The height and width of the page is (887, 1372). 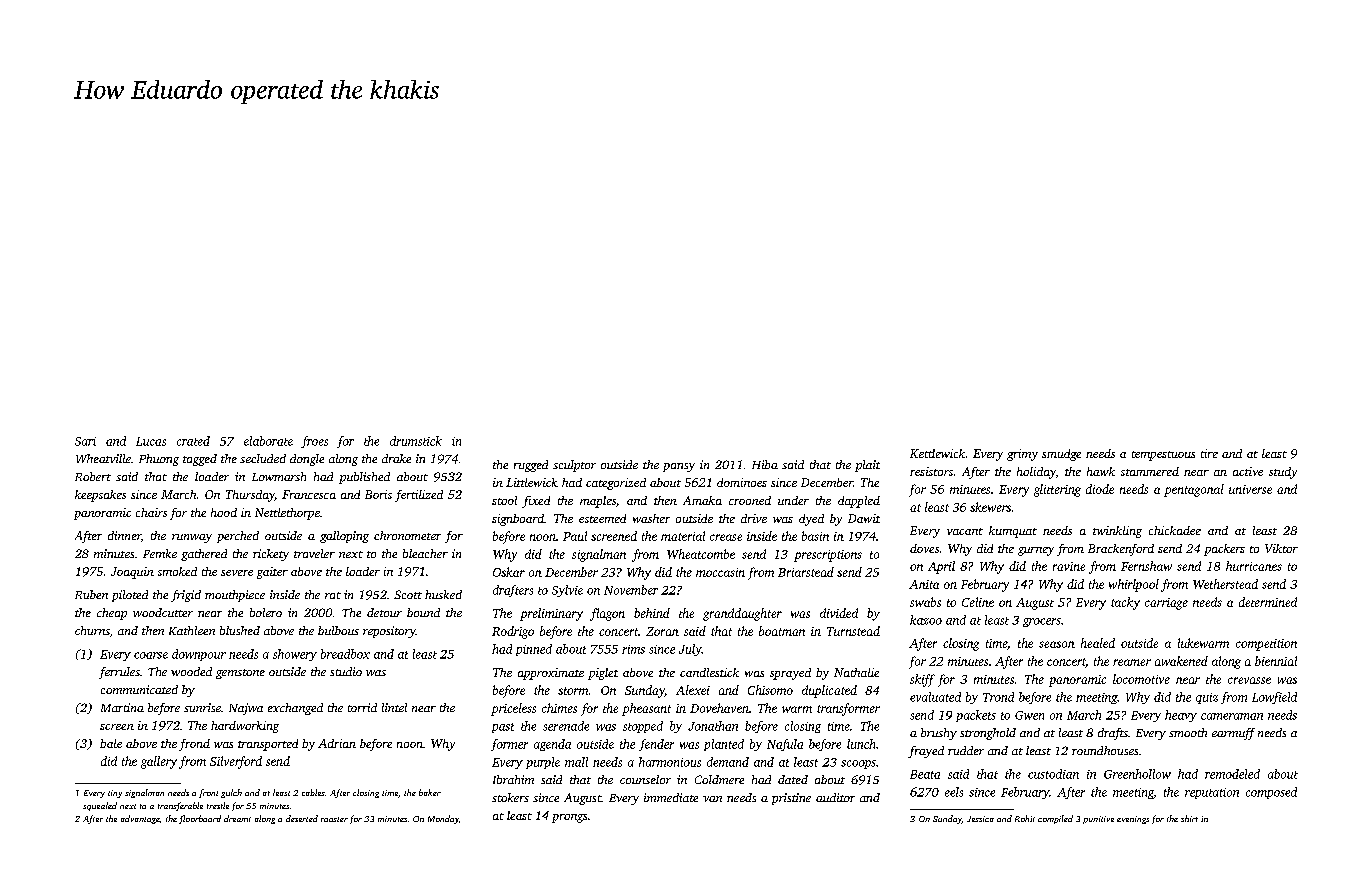 What do you see at coordinates (926, 620) in the page?
I see `kazoo` at bounding box center [926, 620].
